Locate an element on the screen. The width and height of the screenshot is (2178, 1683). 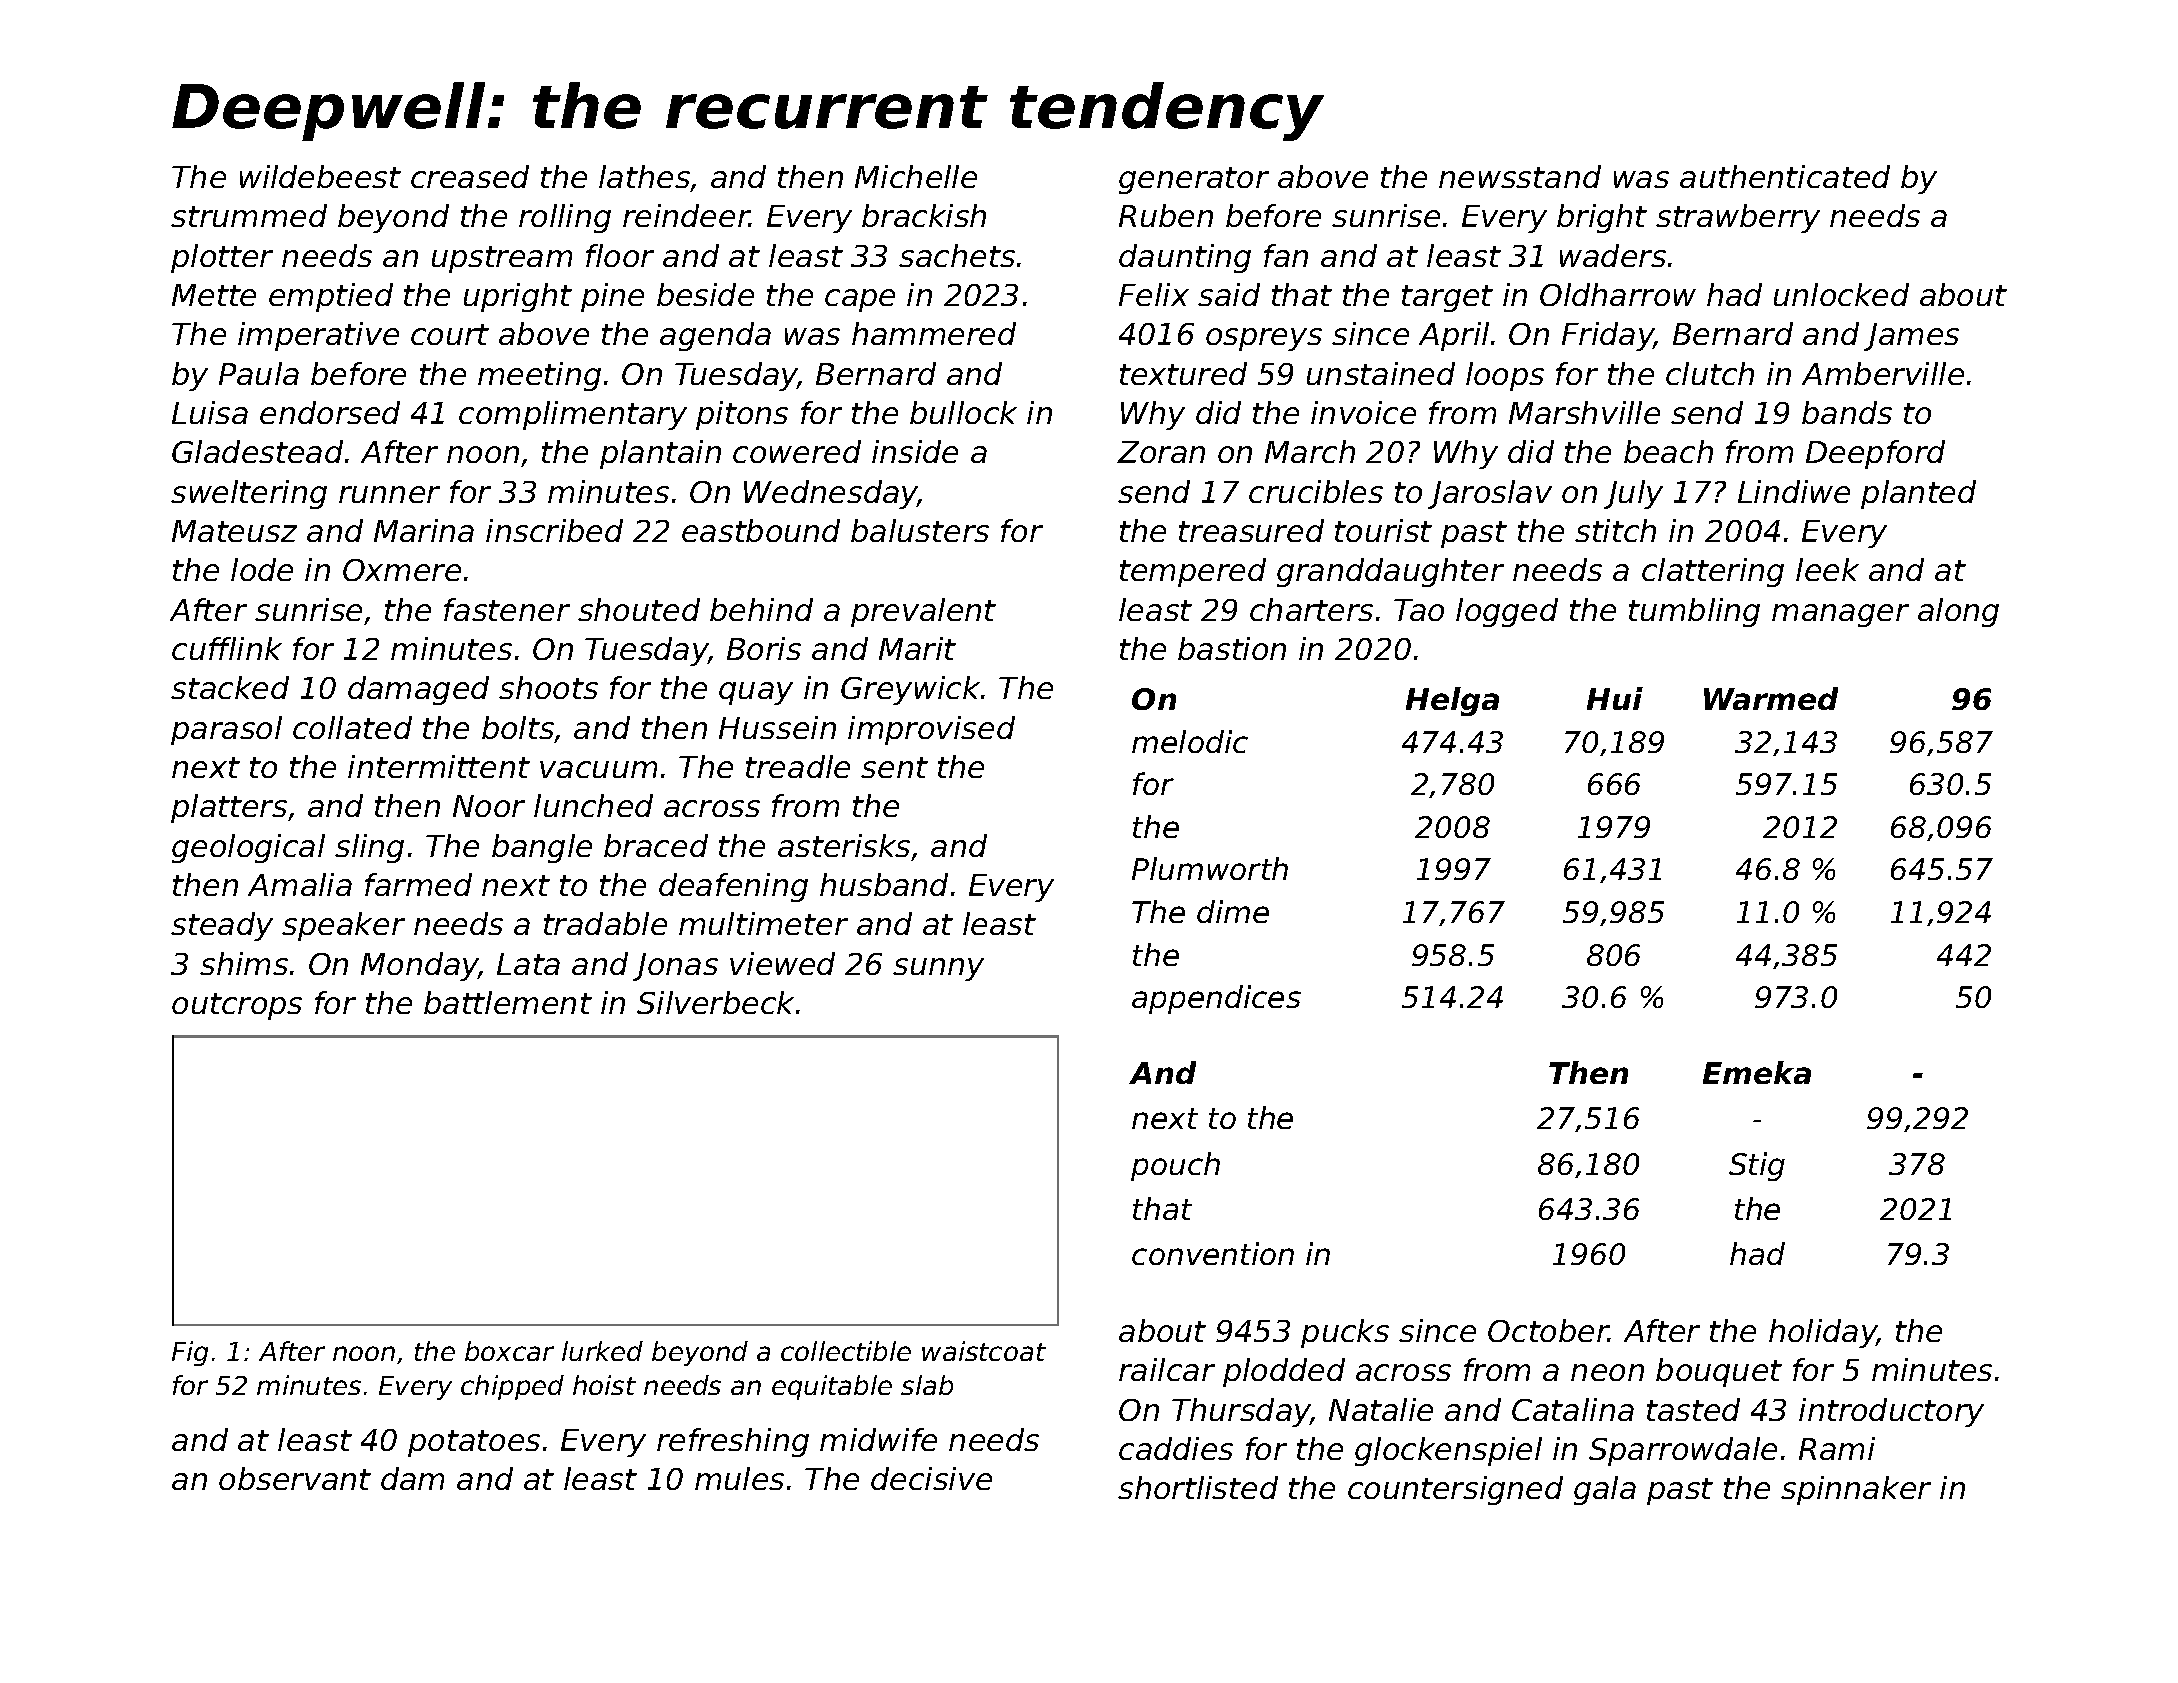
wildebeest is located at coordinates (320, 176).
